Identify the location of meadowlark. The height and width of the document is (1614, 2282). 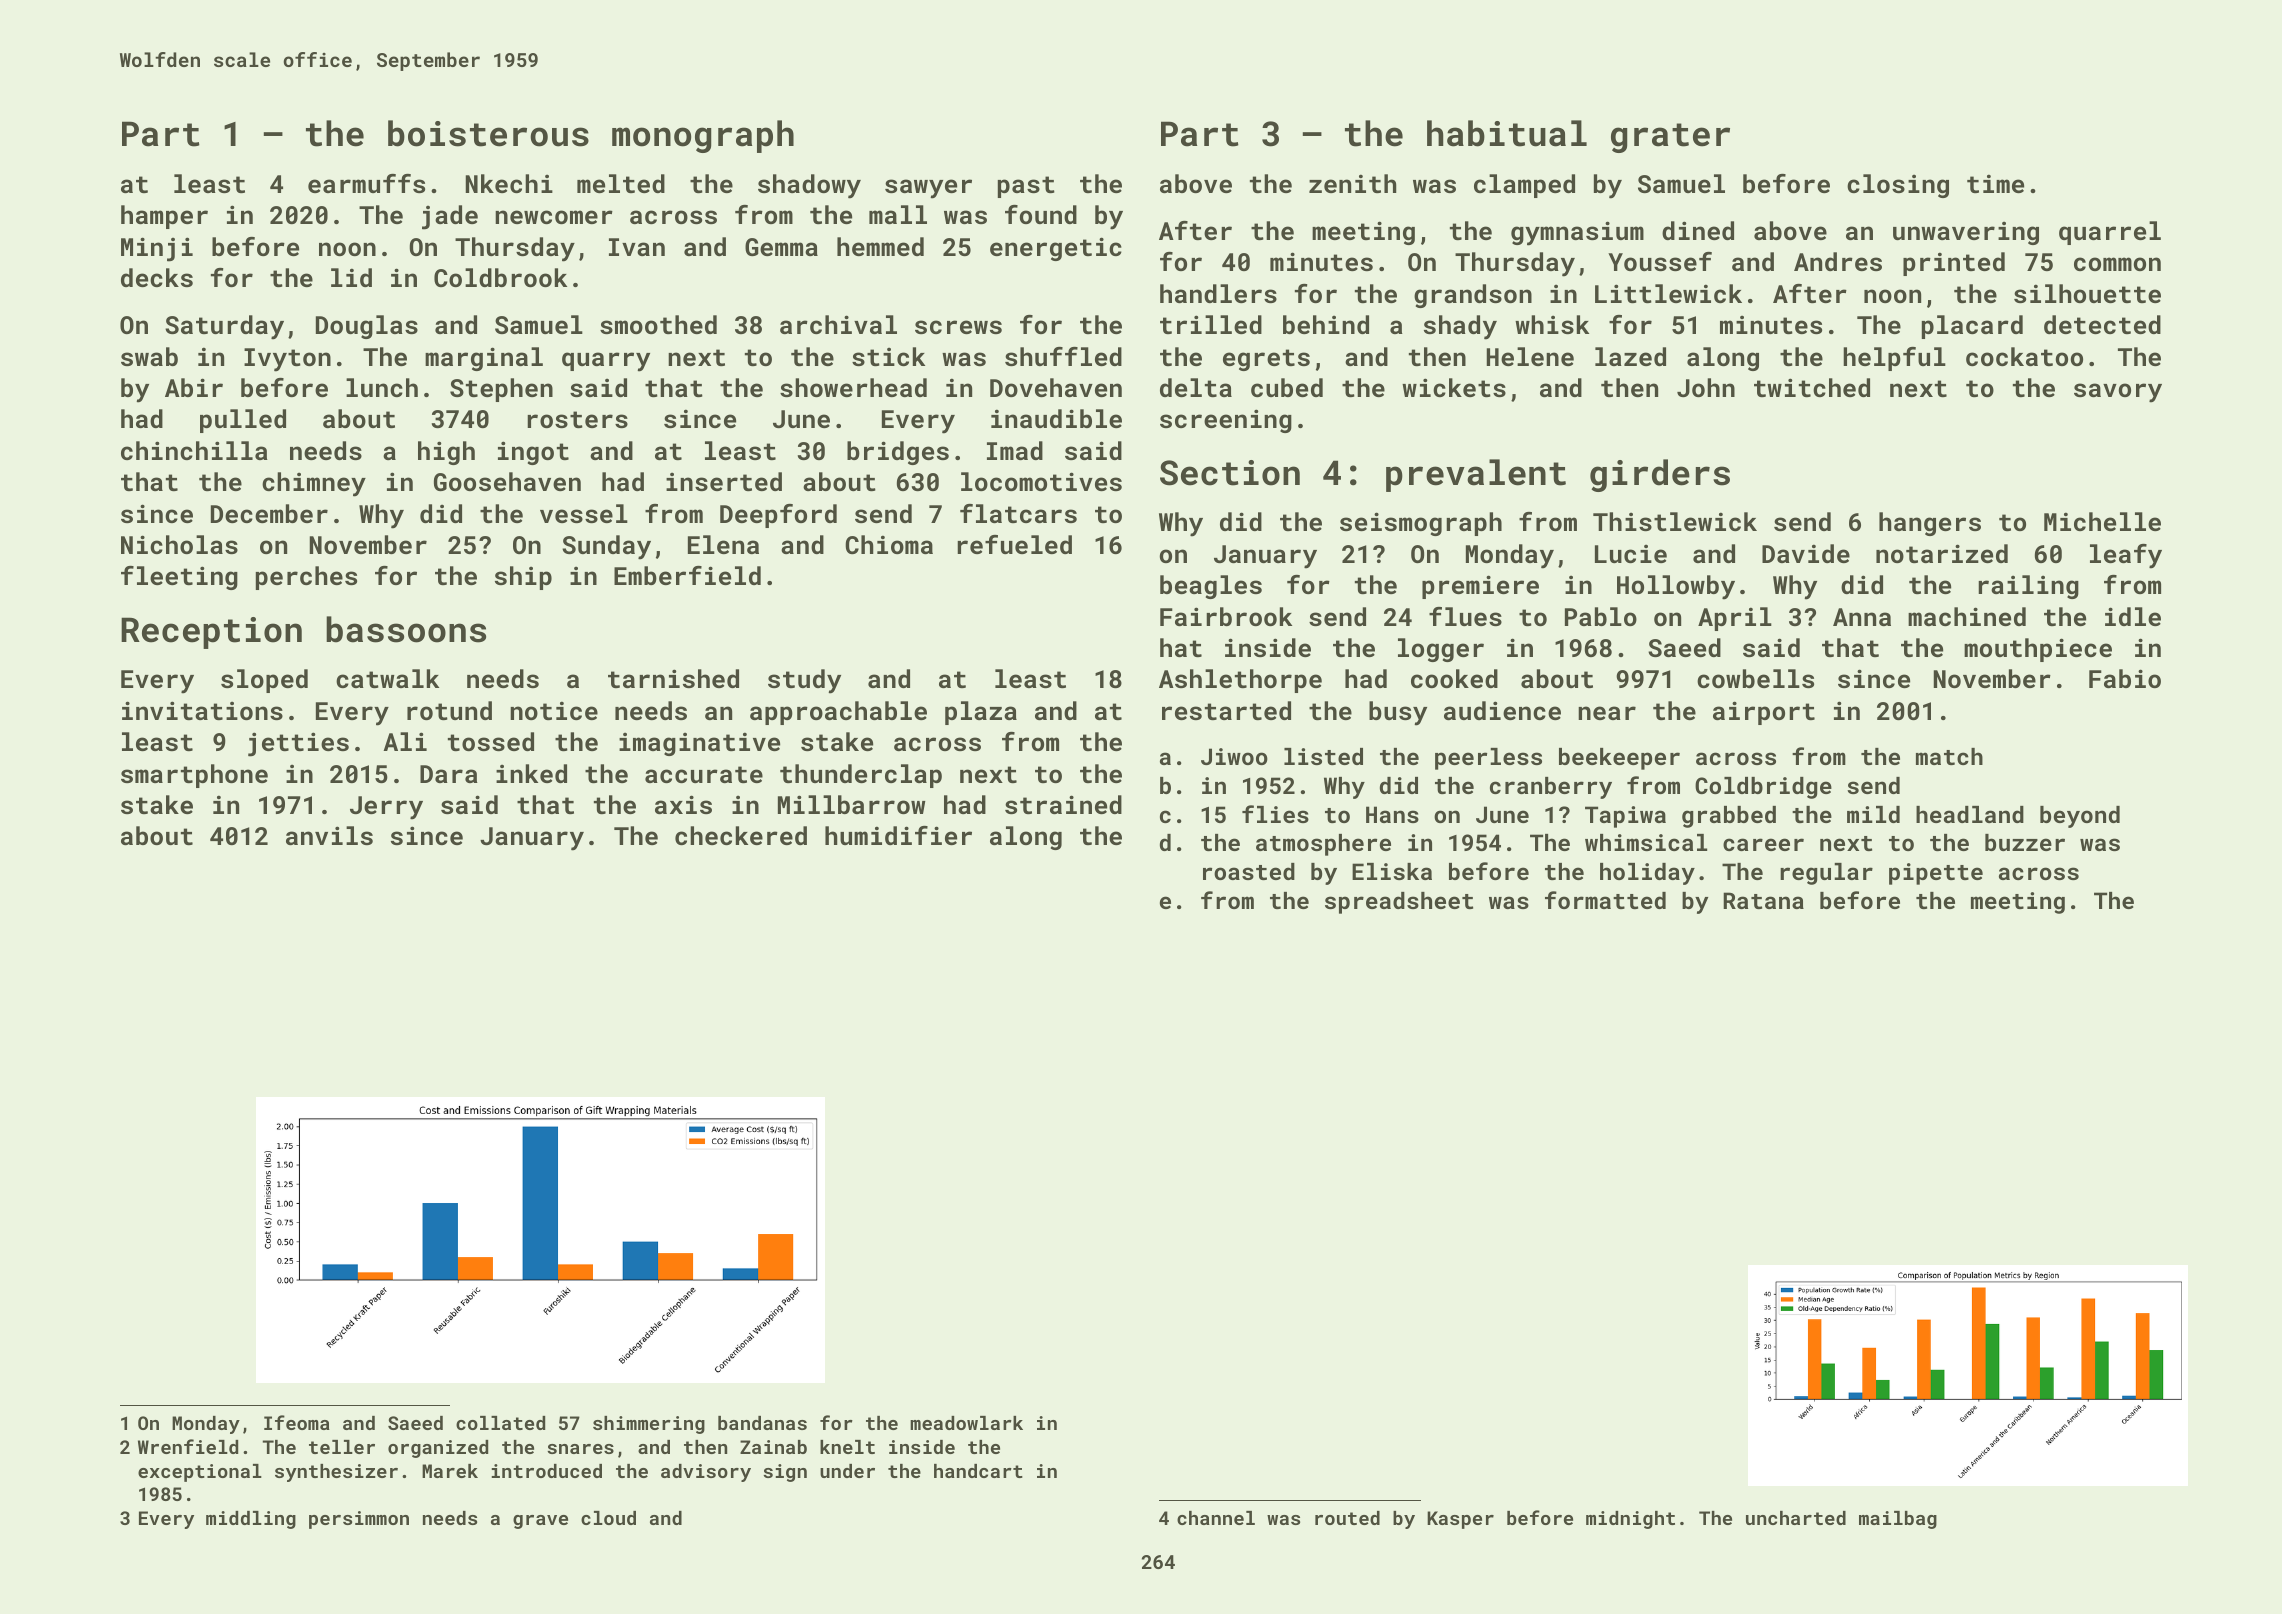
(966, 1423).
